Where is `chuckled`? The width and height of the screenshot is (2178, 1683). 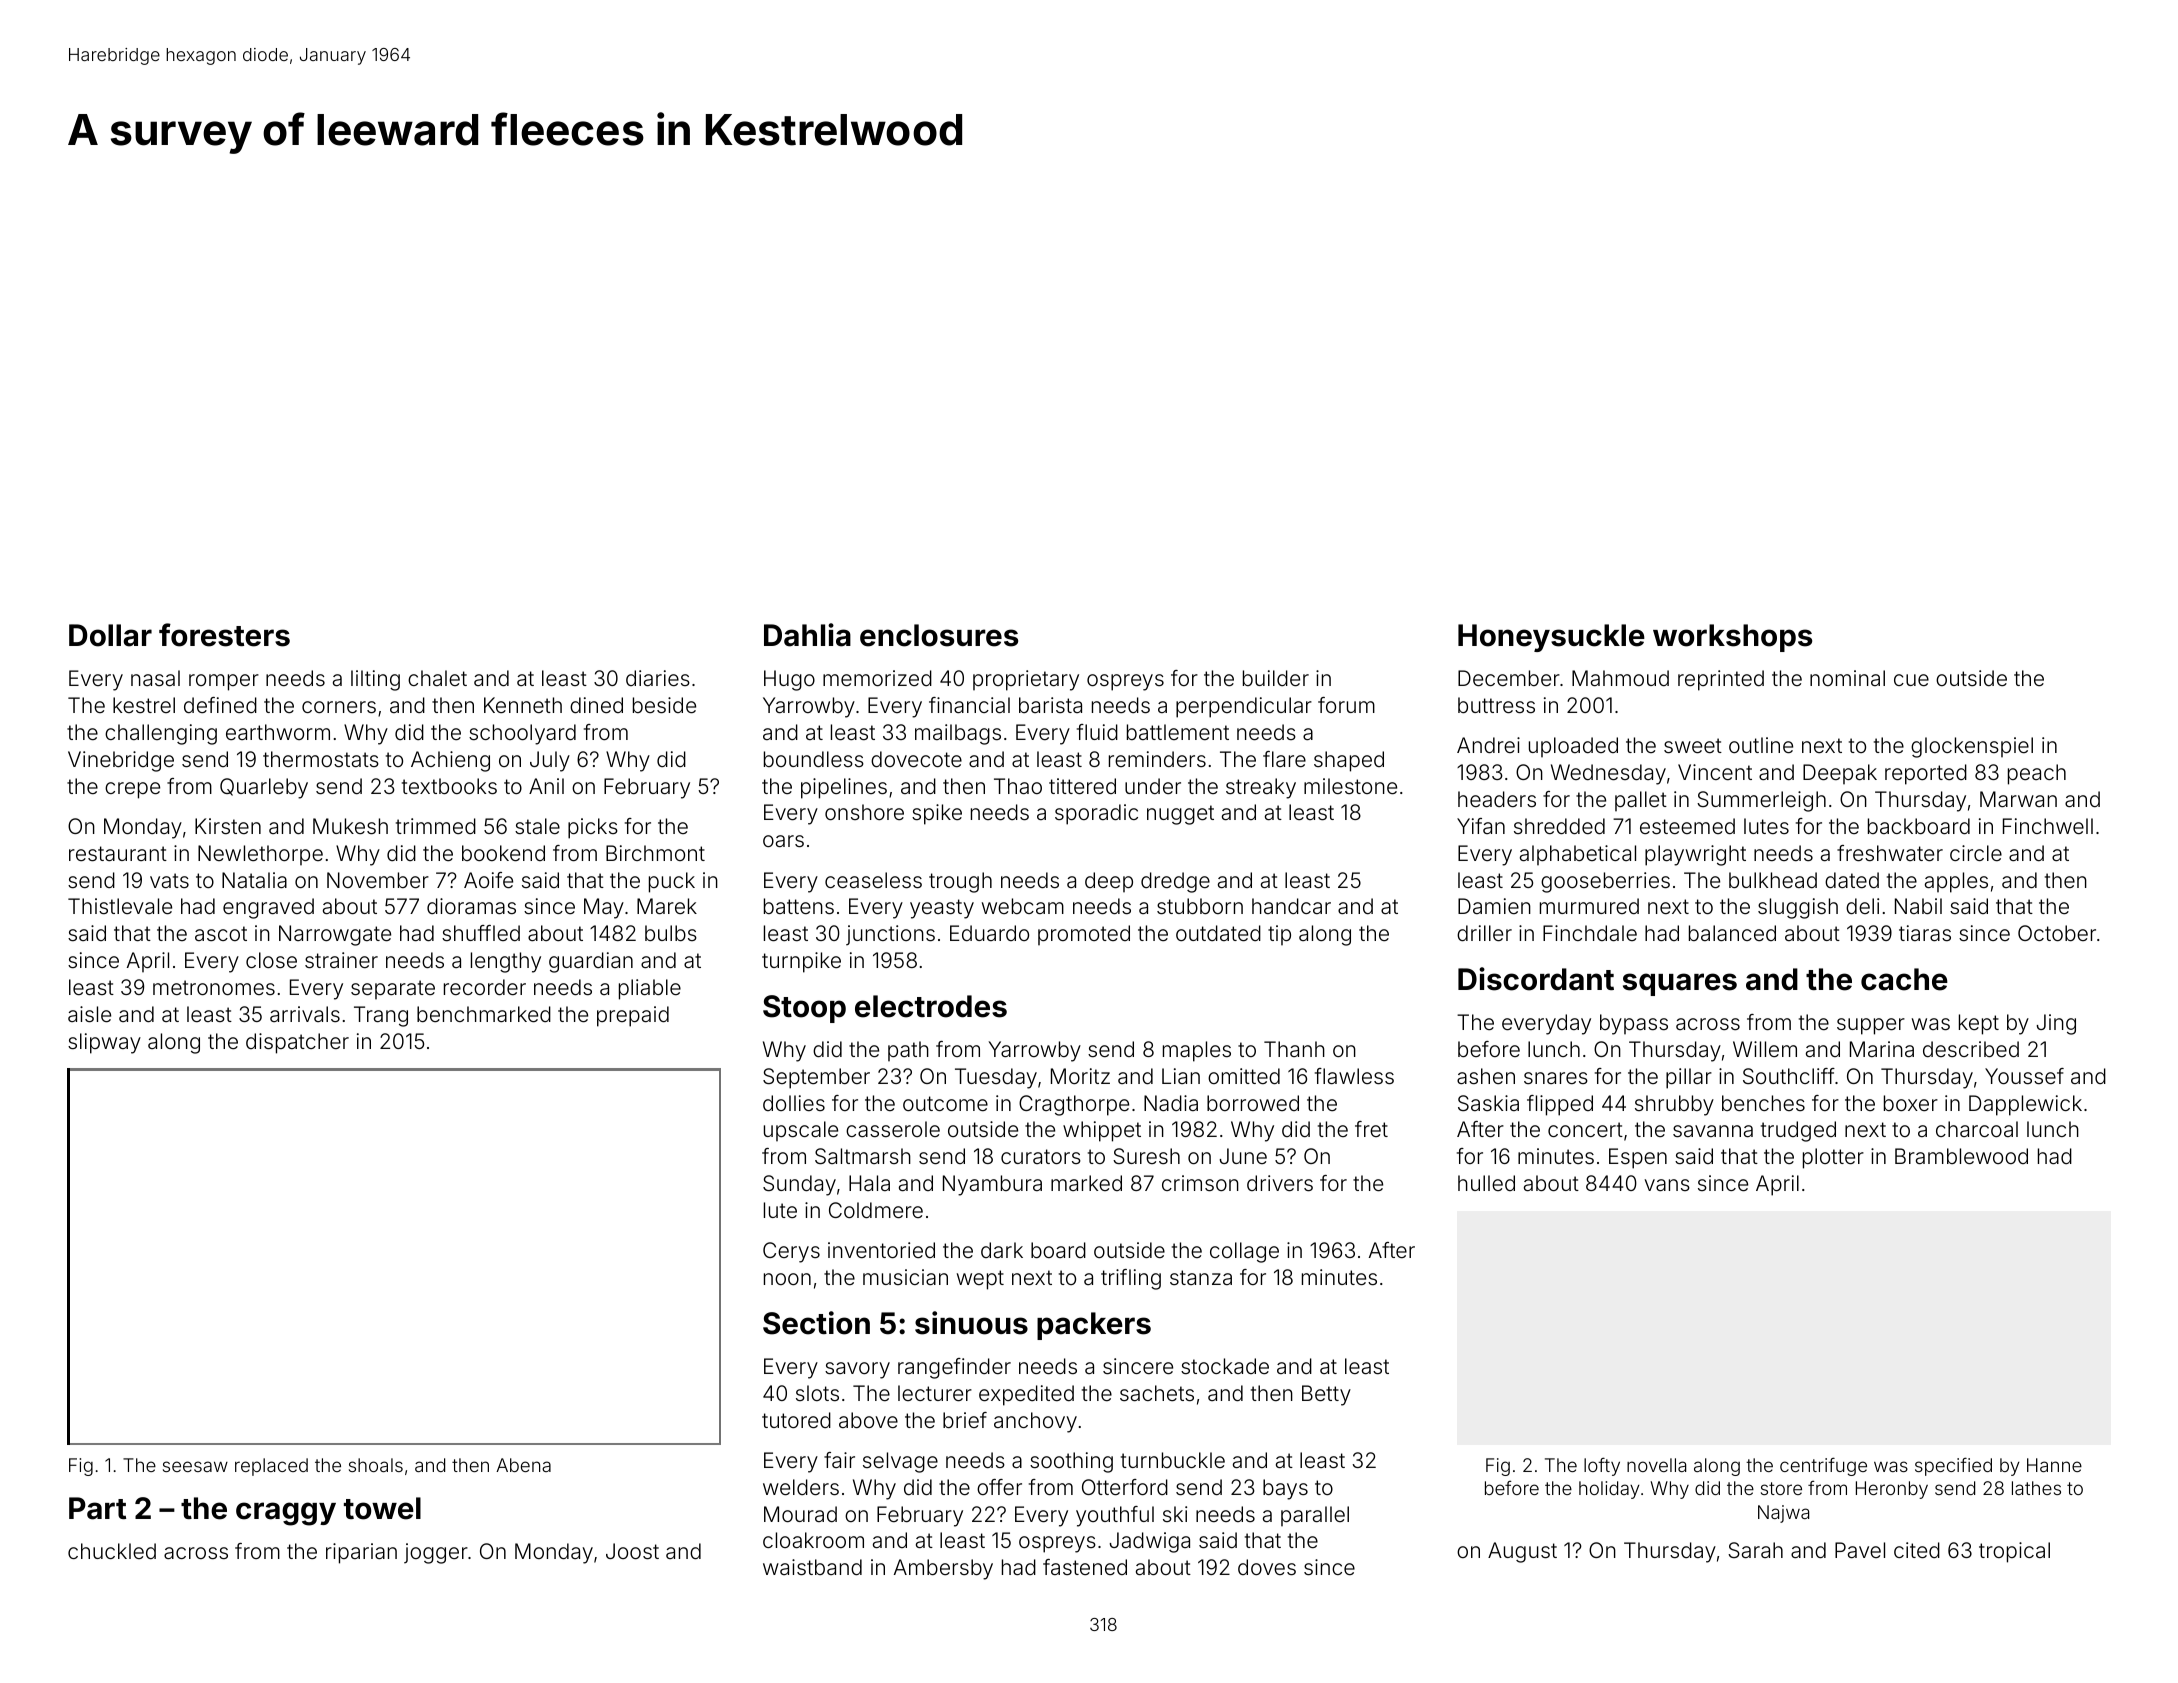 chuckled is located at coordinates (112, 1551).
